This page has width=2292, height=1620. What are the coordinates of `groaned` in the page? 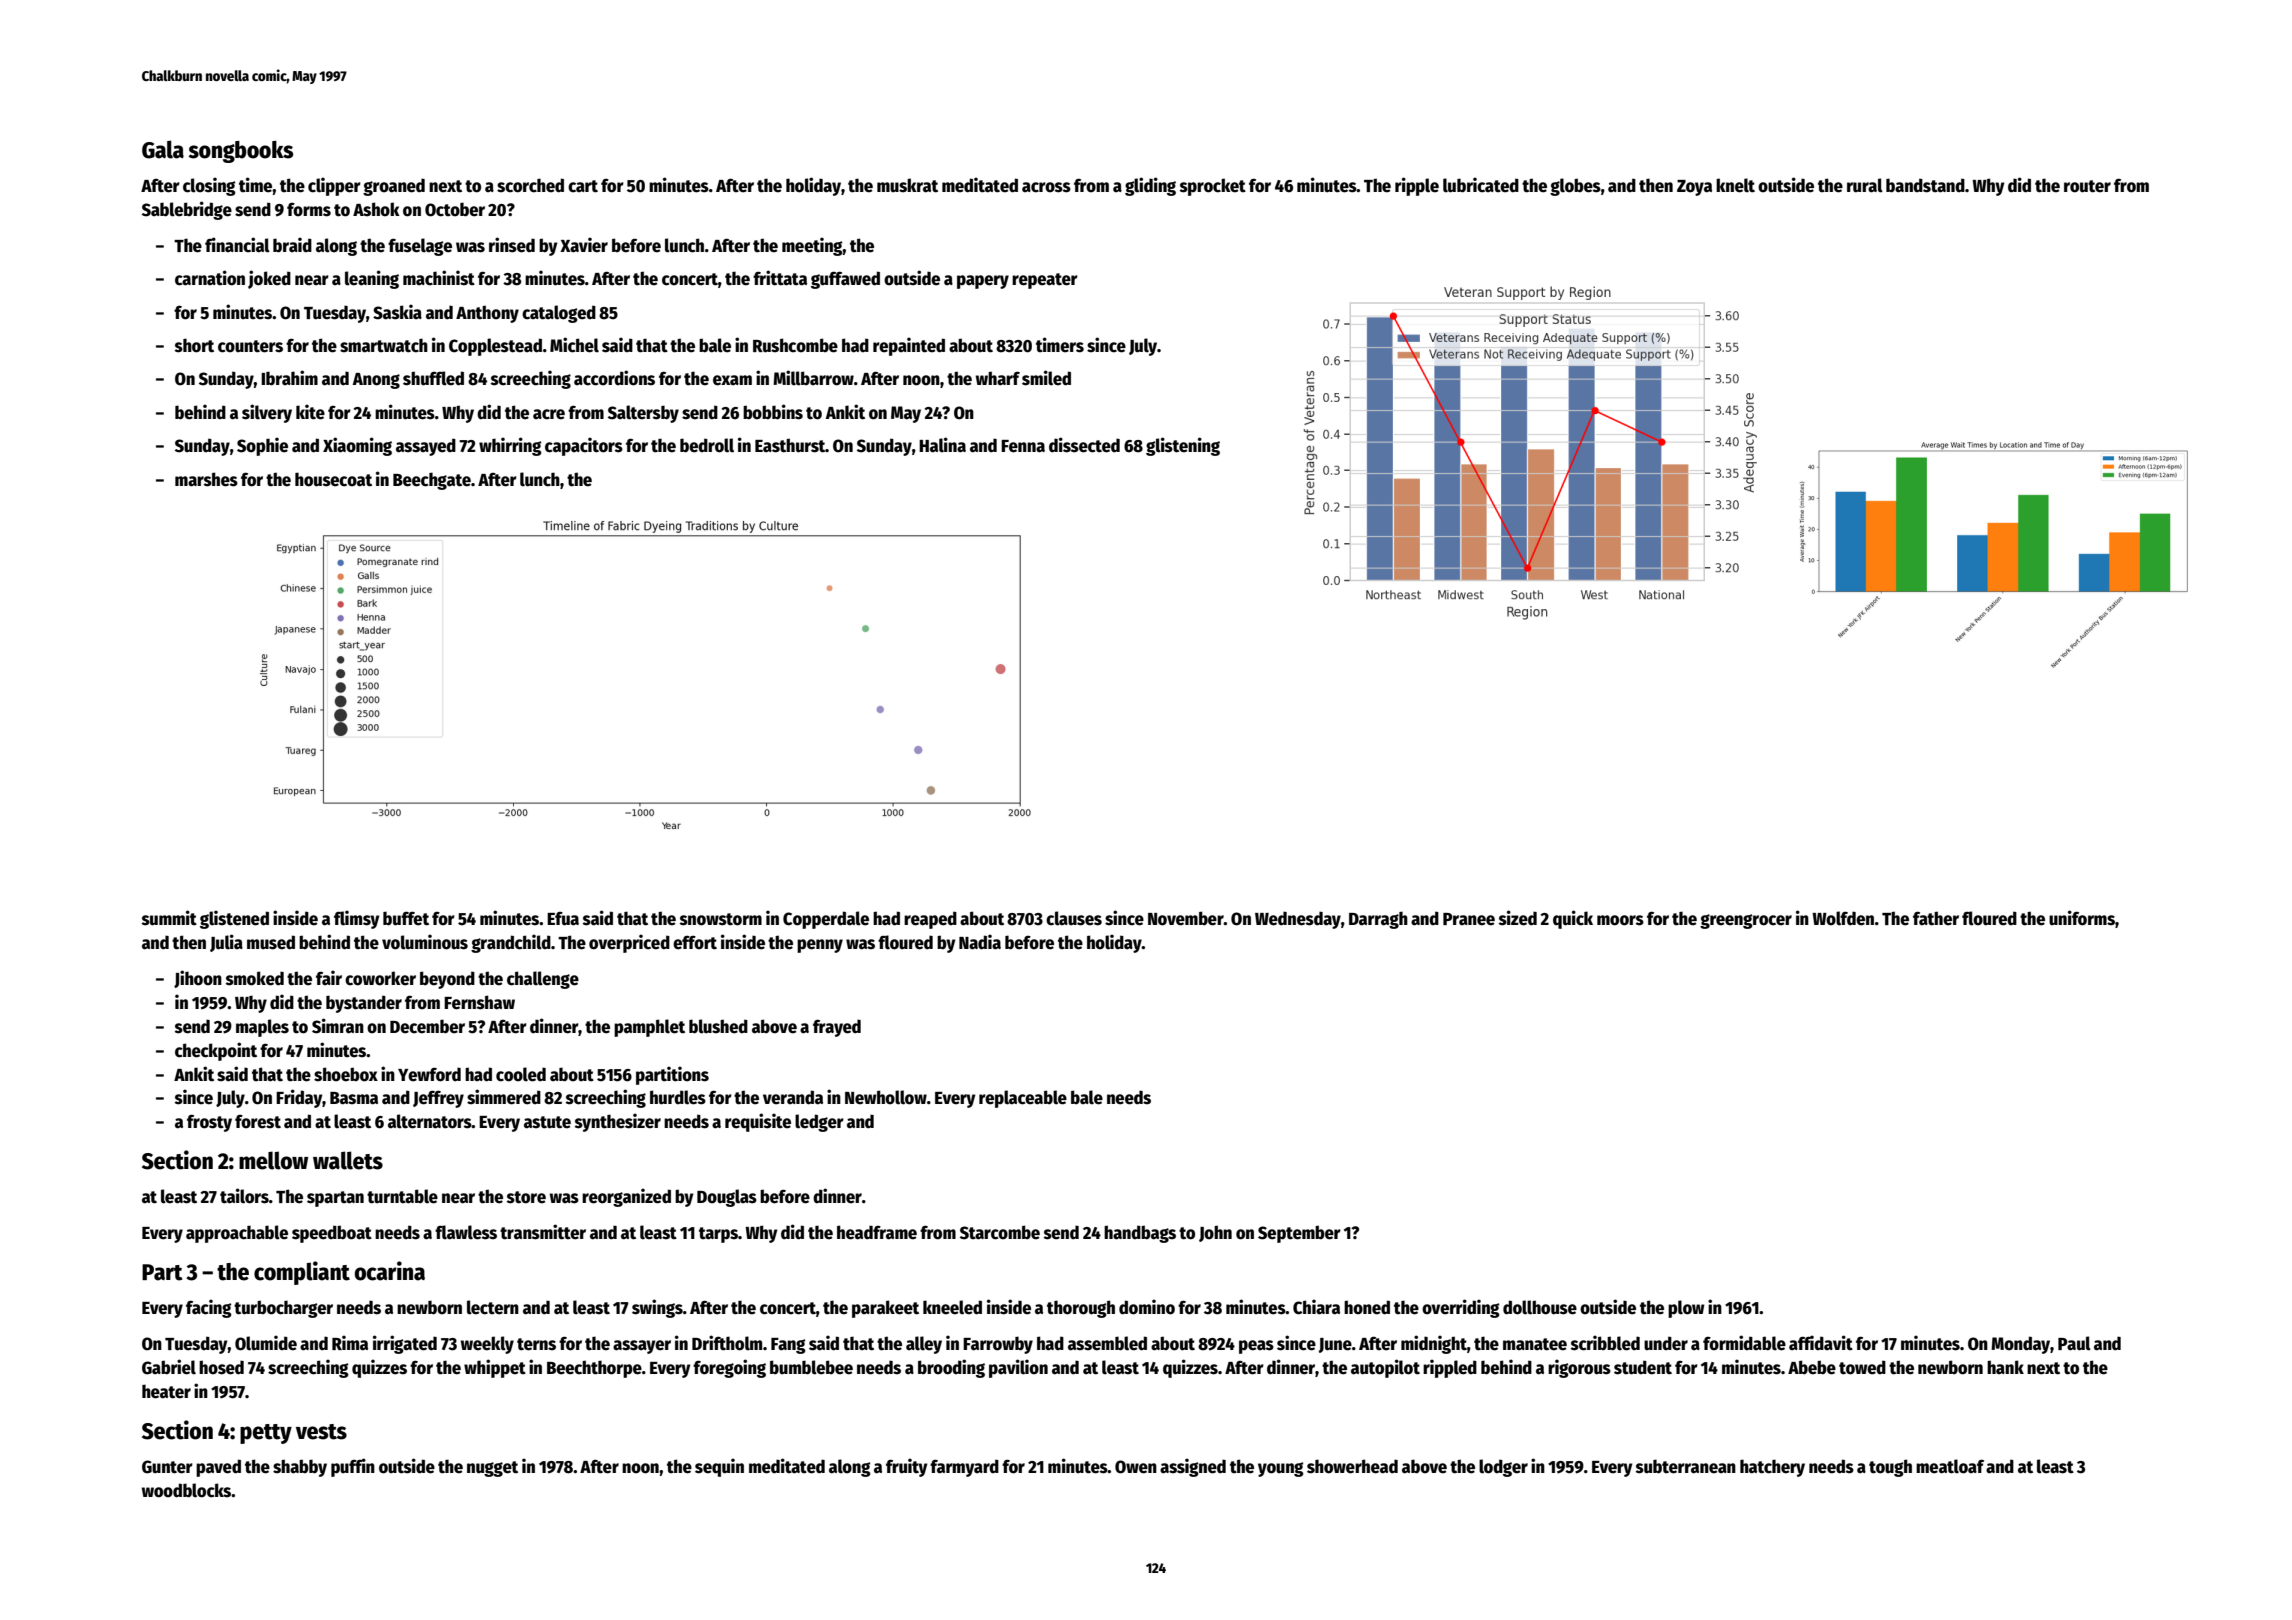 It's located at (394, 187).
